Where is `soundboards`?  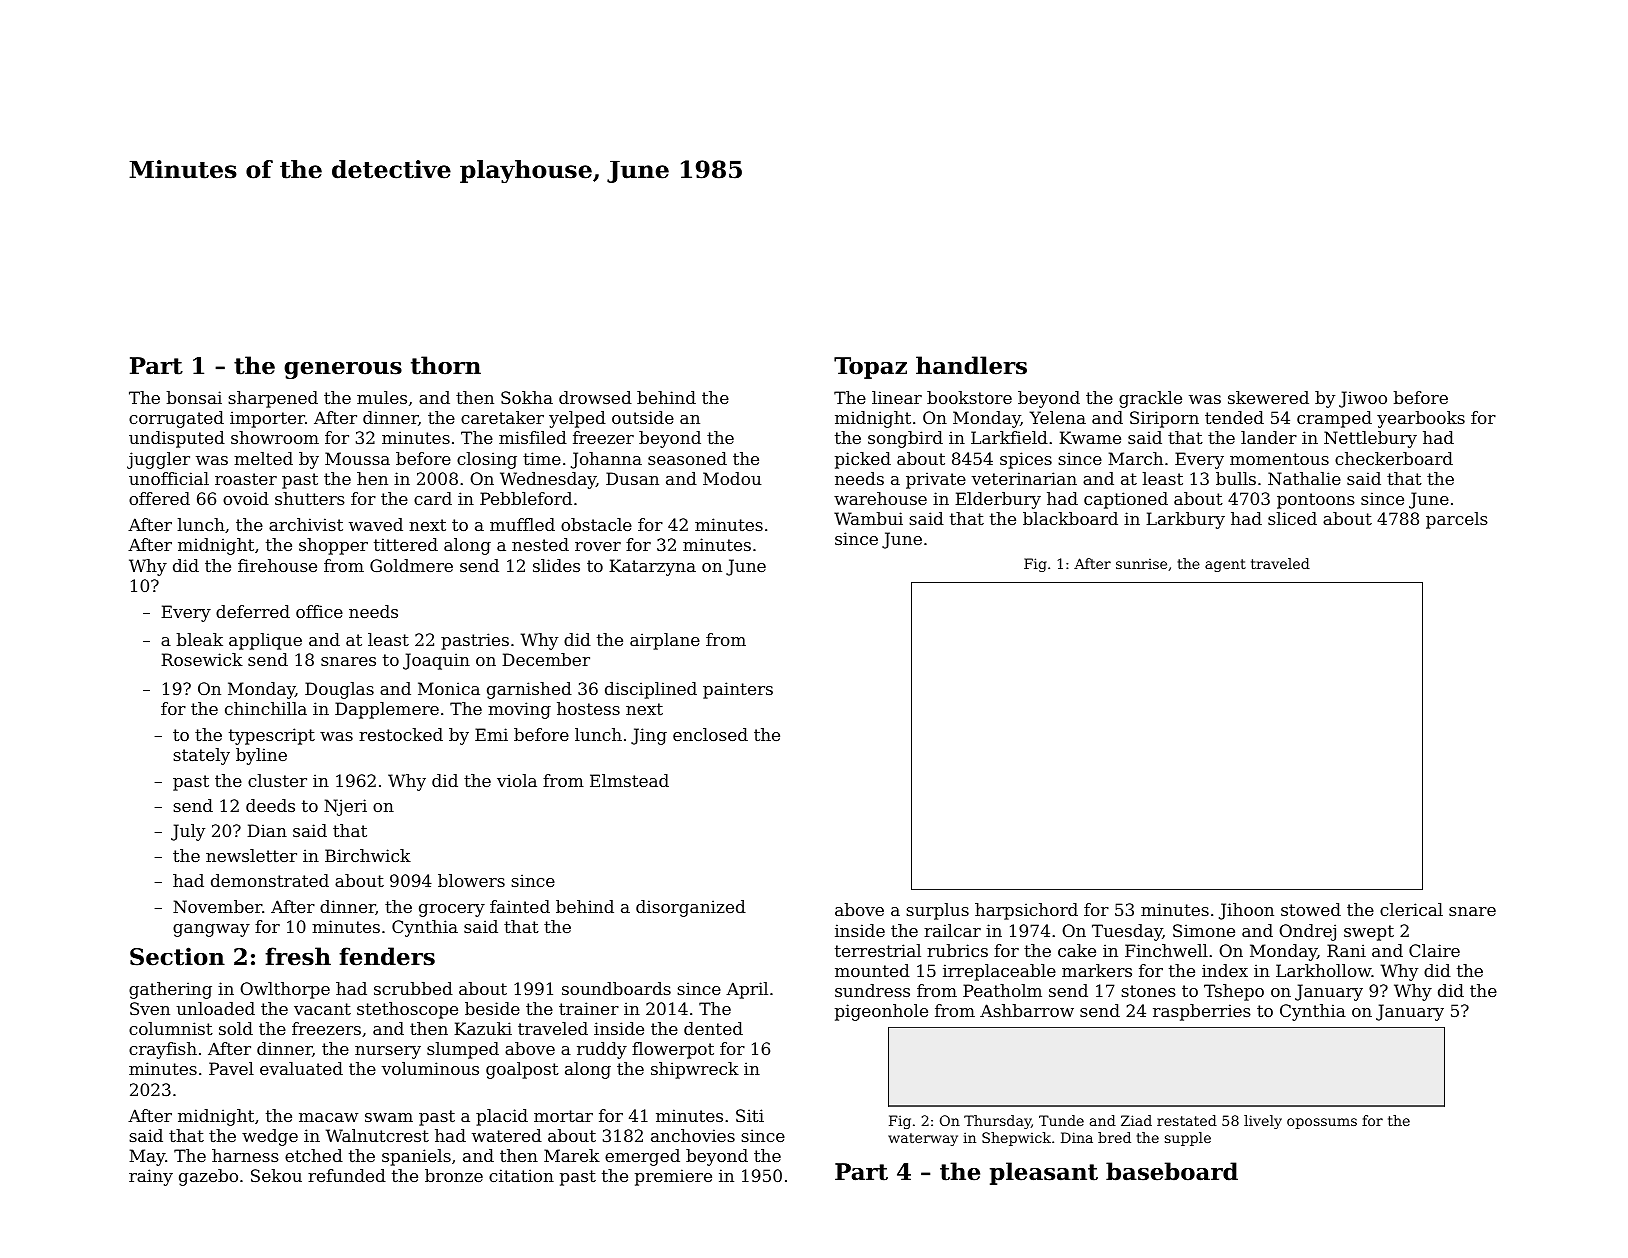 soundboards is located at coordinates (616, 988).
